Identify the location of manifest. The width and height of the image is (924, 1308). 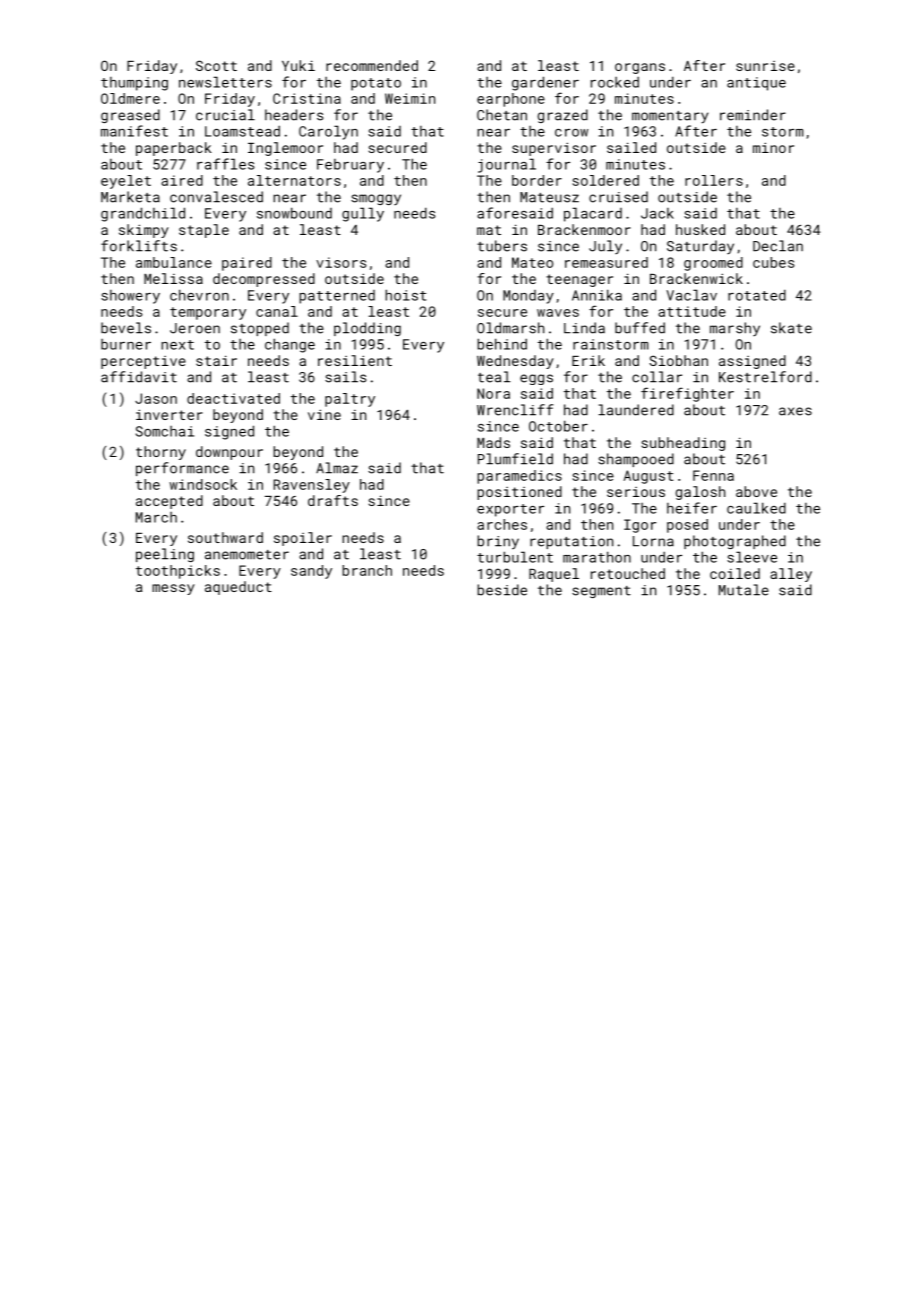
(134, 131).
